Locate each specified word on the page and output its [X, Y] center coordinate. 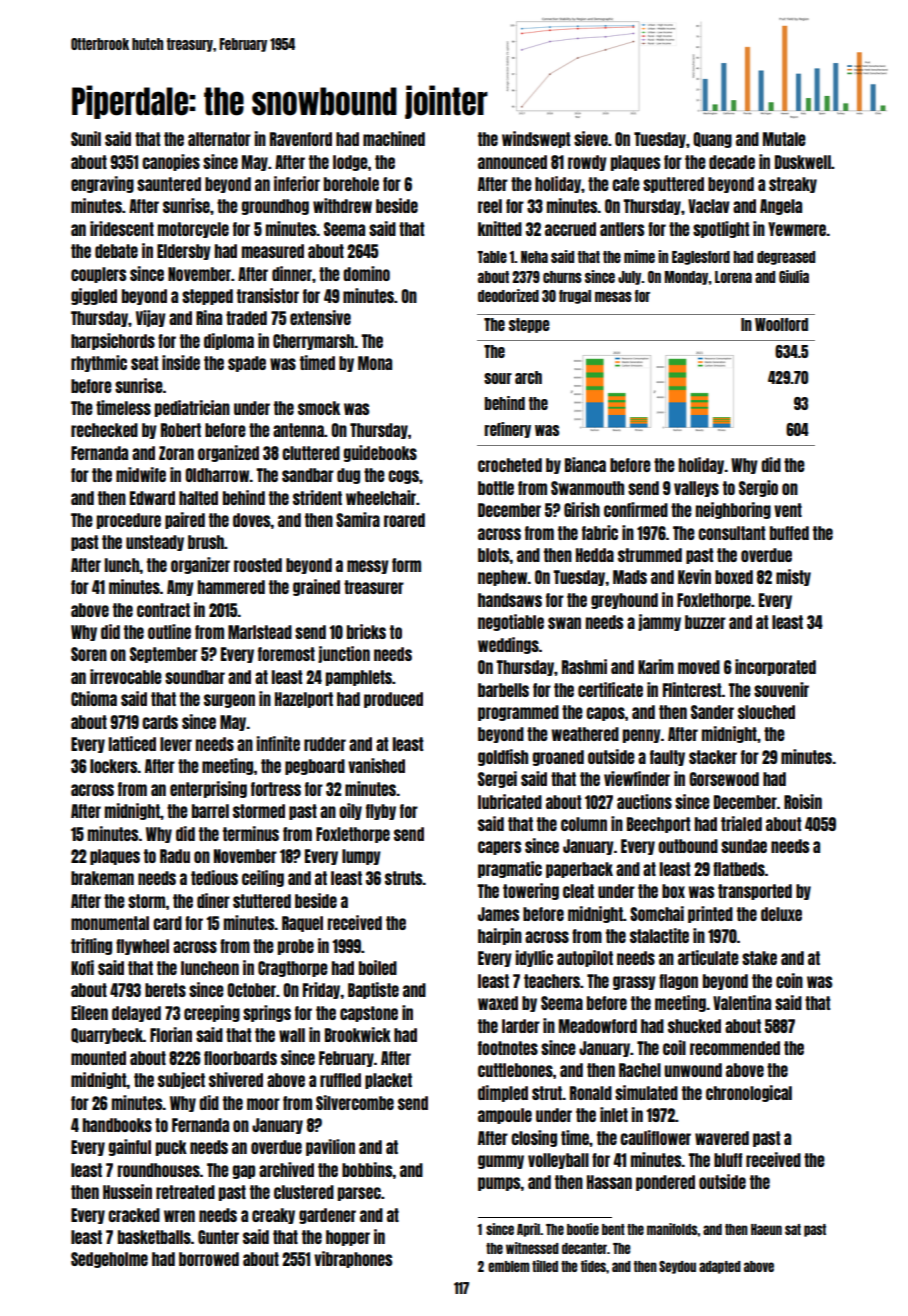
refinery [508, 430]
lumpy [361, 857]
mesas [613, 297]
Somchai [657, 913]
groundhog [275, 207]
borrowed [209, 1259]
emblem [509, 1266]
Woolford [781, 324]
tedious [214, 877]
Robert [181, 430]
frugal [575, 297]
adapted [720, 1267]
